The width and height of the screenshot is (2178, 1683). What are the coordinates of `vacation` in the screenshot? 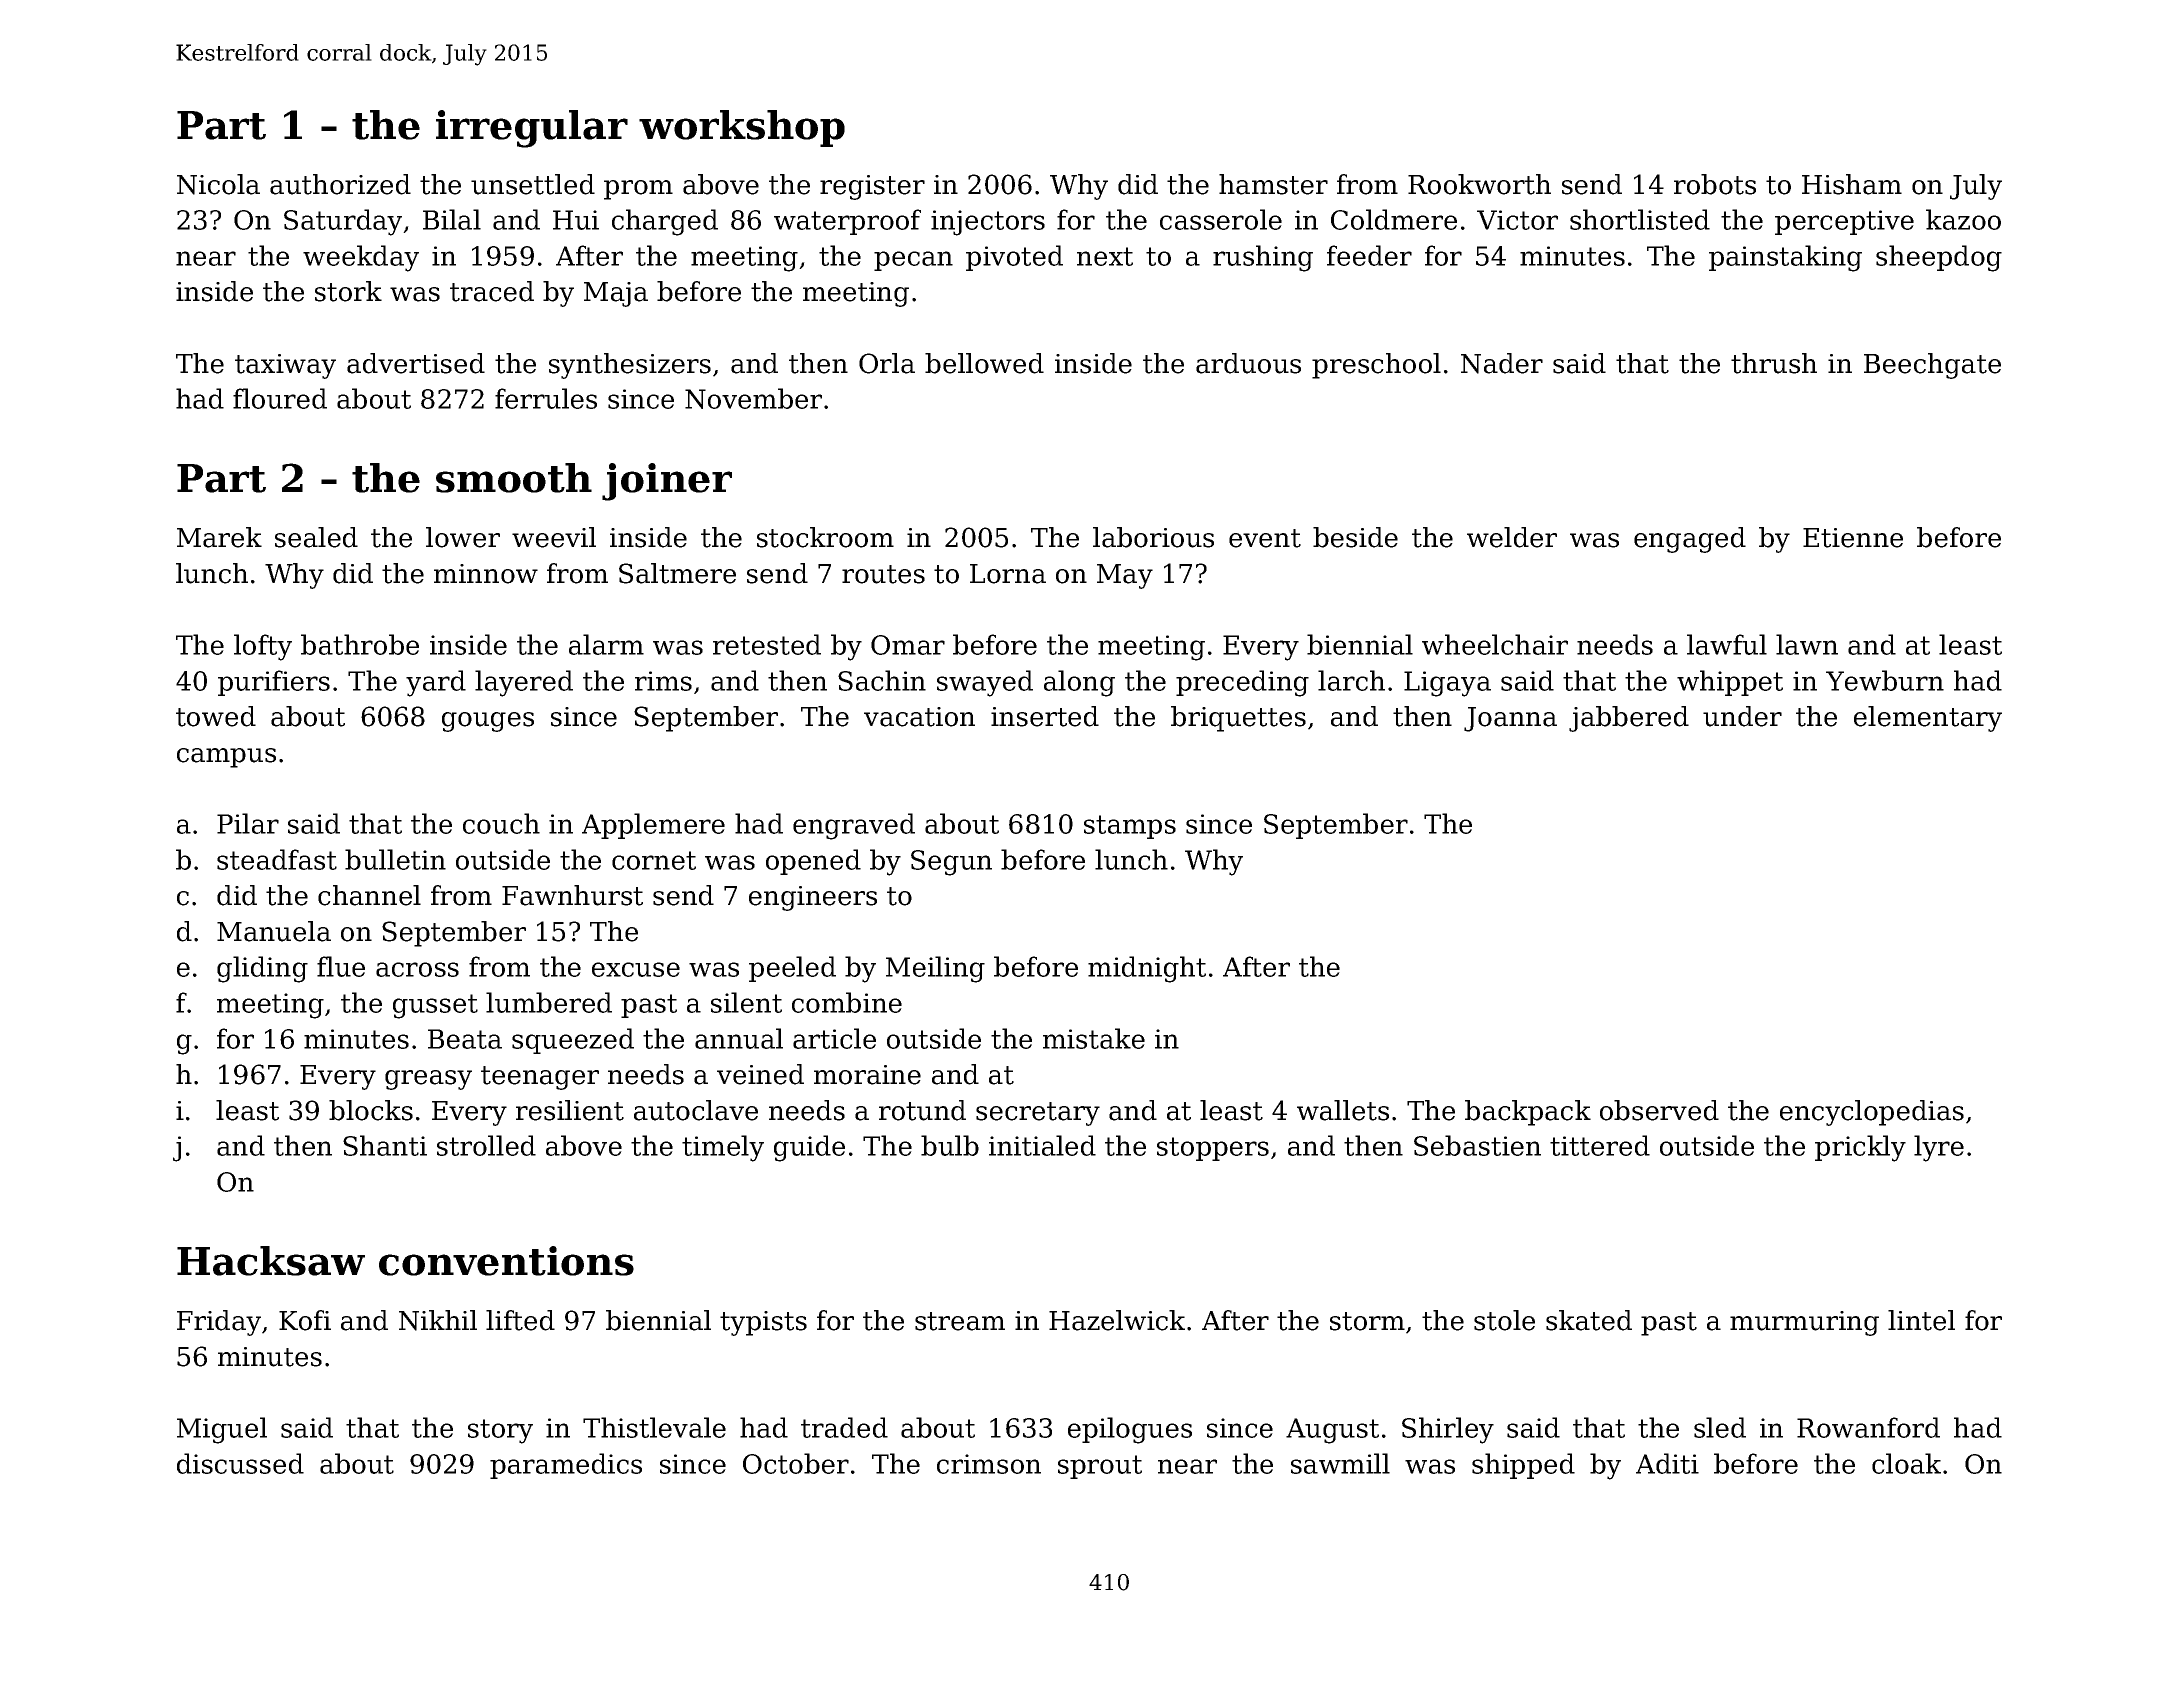 It's located at (919, 717).
